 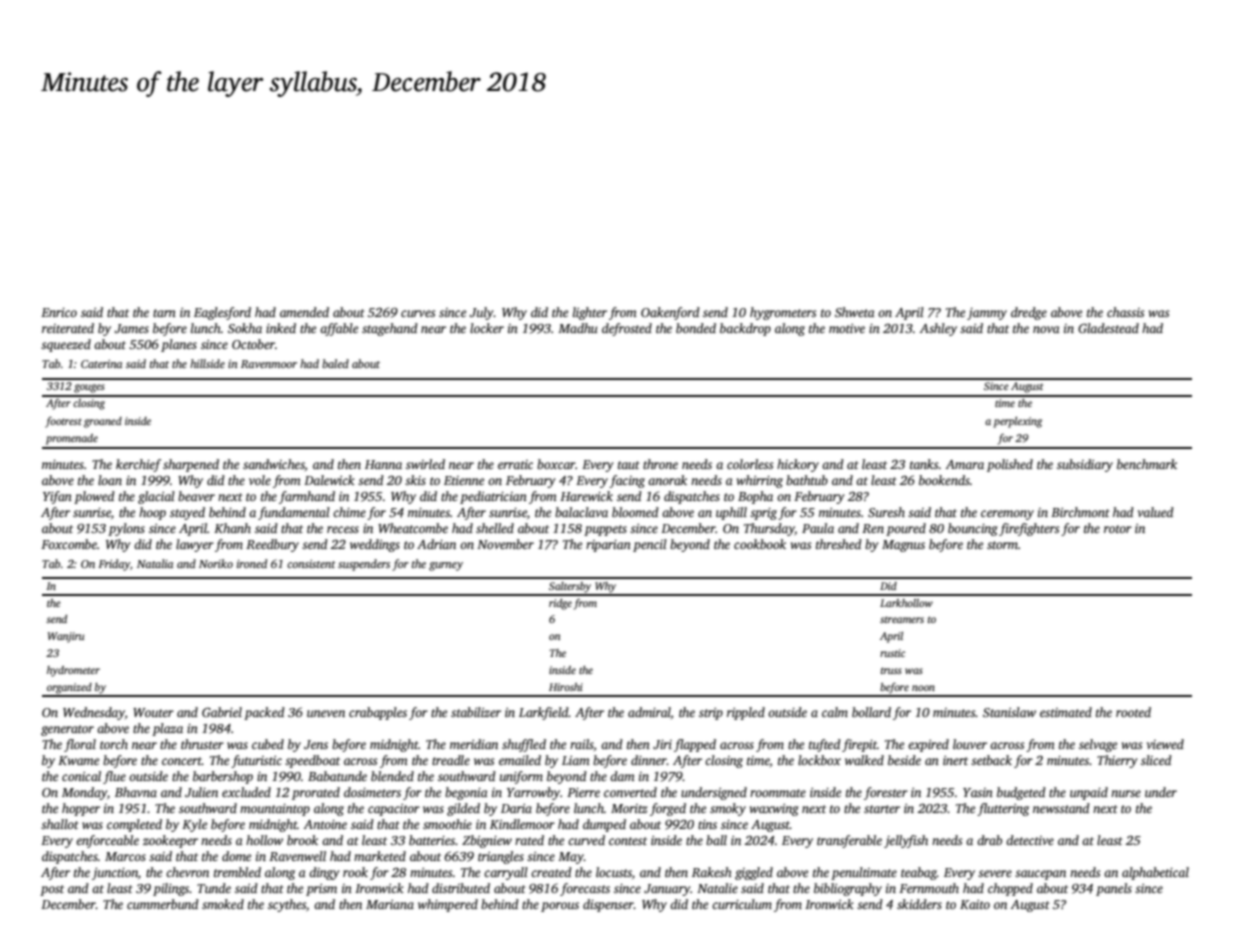 I want to click on loan, so click(x=110, y=480).
